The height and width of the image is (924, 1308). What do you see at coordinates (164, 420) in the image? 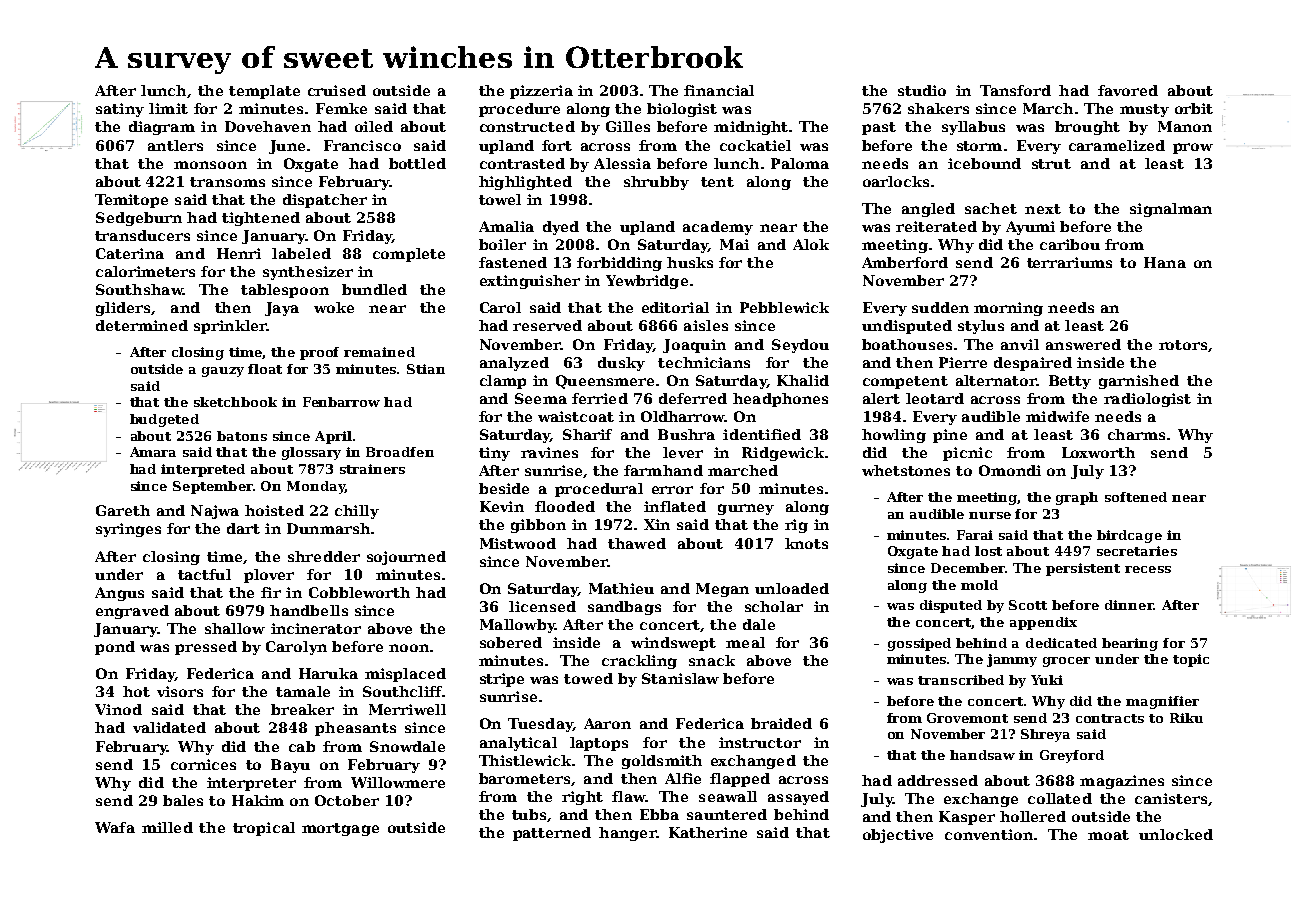
I see `budgeted` at bounding box center [164, 420].
